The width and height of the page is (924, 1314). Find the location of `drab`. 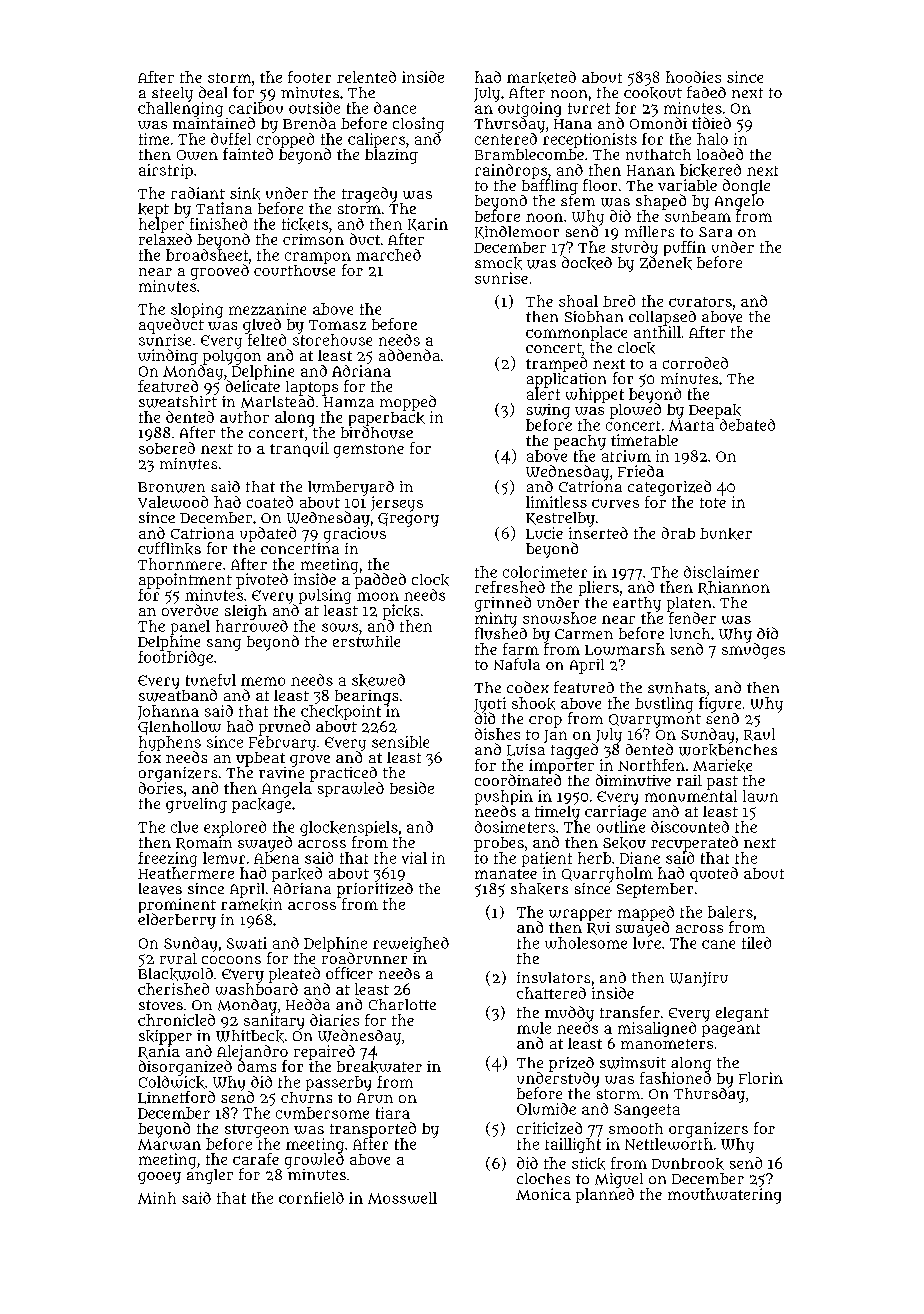

drab is located at coordinates (678, 533).
